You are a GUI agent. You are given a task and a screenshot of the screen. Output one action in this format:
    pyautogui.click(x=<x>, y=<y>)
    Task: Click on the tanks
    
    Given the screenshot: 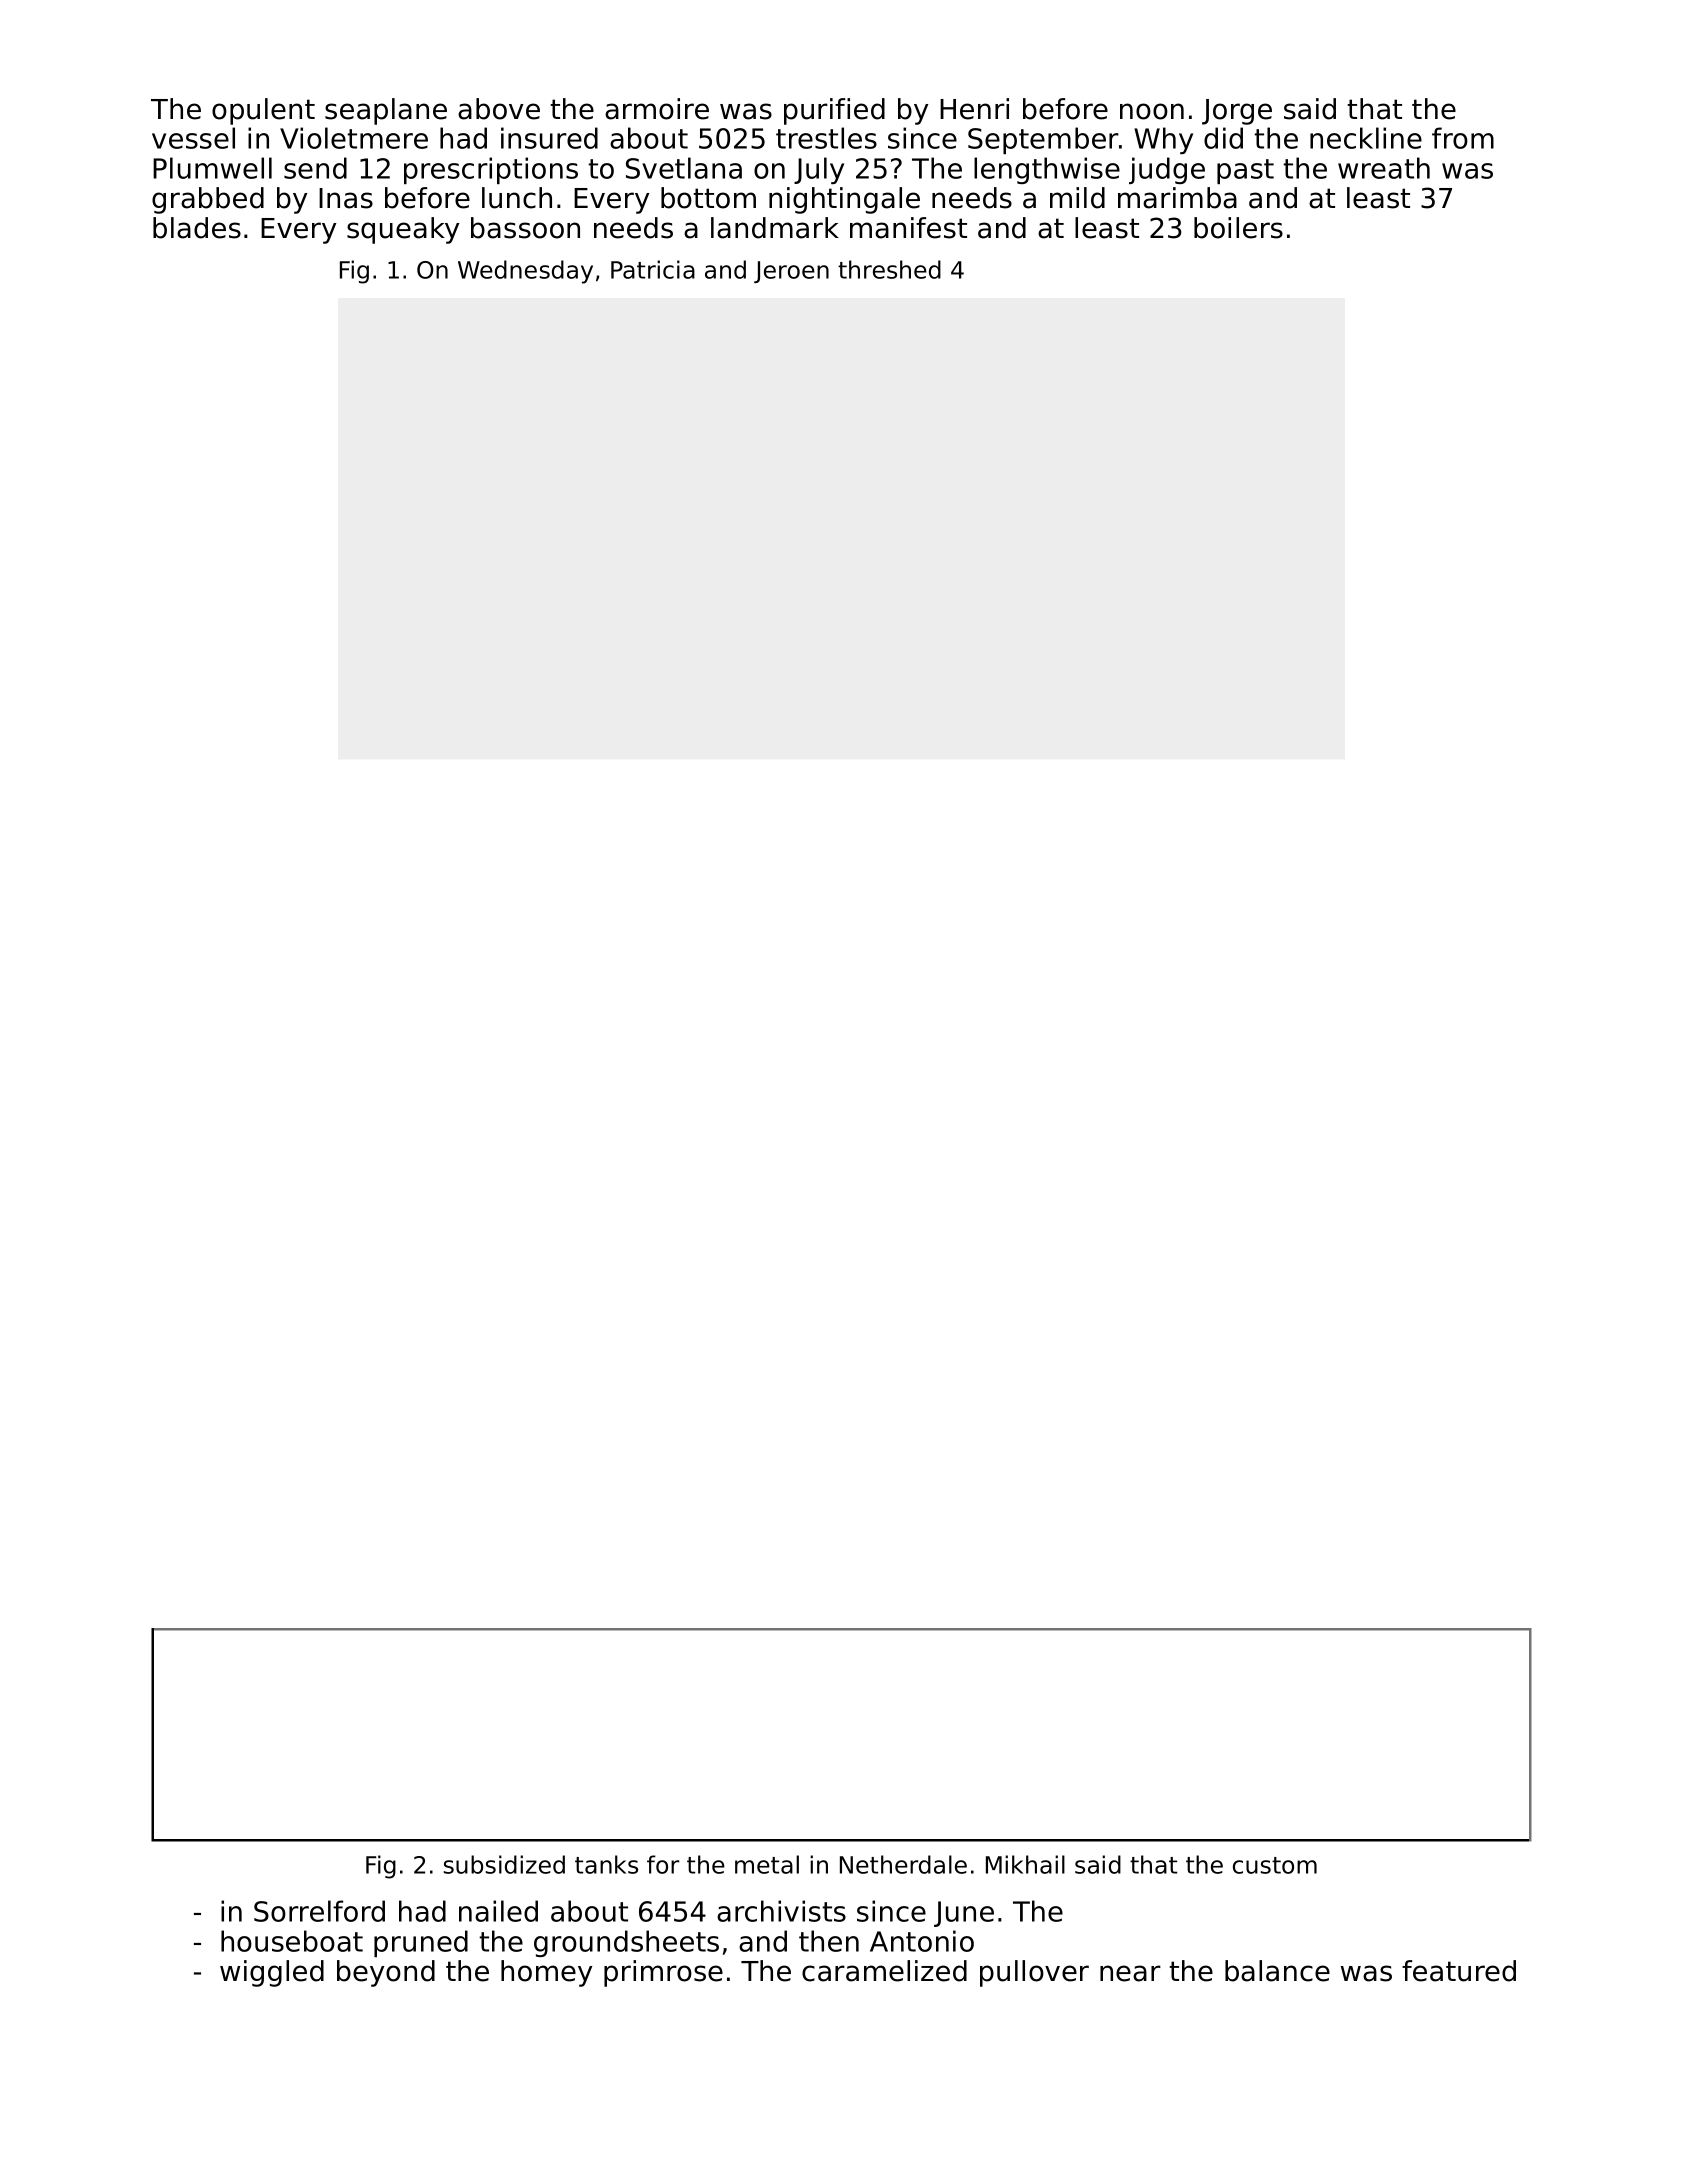 What is the action you would take?
    pyautogui.click(x=606, y=1864)
